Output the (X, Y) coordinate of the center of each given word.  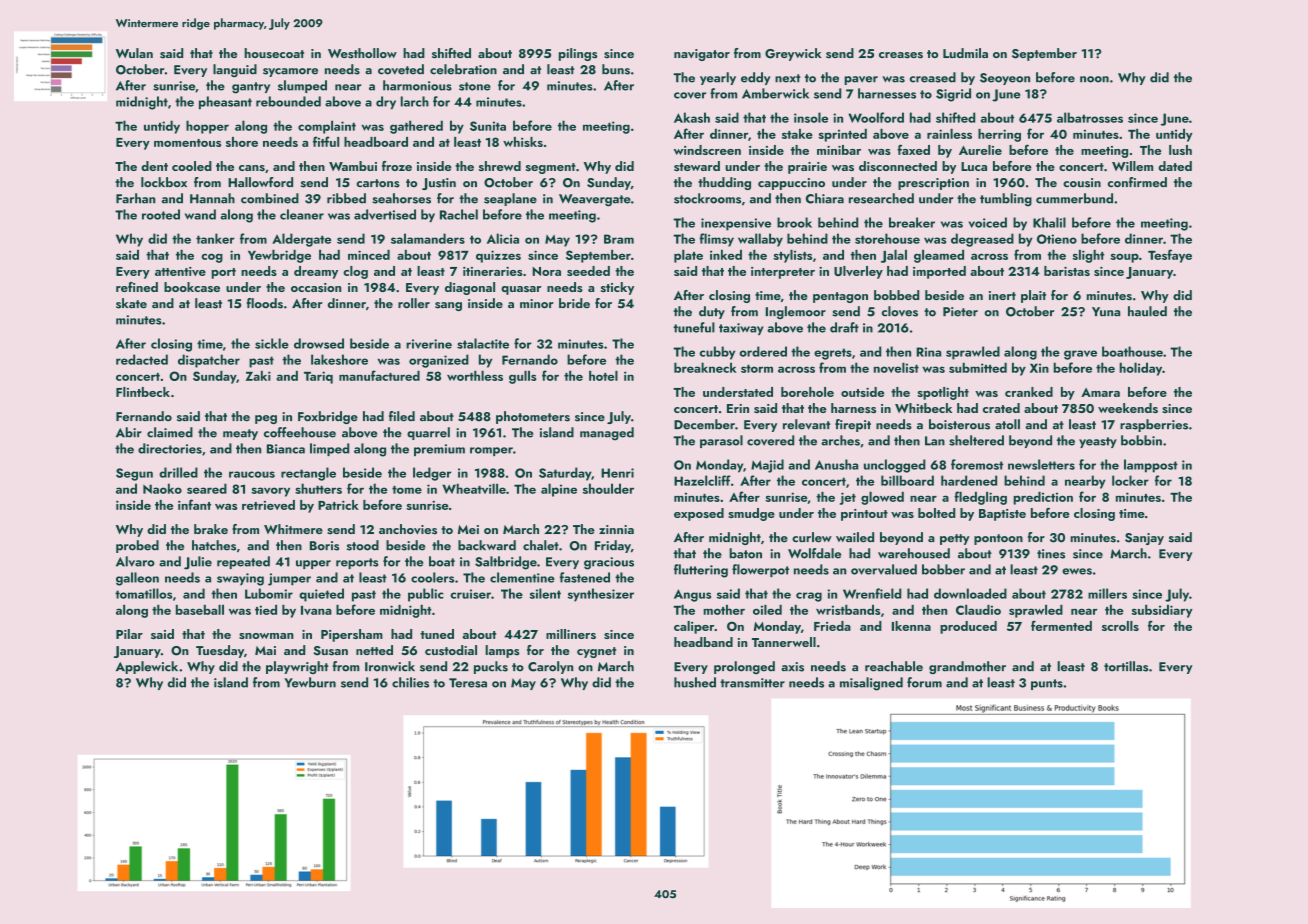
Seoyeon (1005, 79)
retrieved (268, 505)
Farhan (135, 198)
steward (697, 166)
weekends (1128, 408)
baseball (200, 610)
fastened (585, 577)
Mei (468, 529)
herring (999, 135)
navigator (702, 55)
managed (607, 434)
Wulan (134, 53)
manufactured (379, 375)
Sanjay (1144, 539)
